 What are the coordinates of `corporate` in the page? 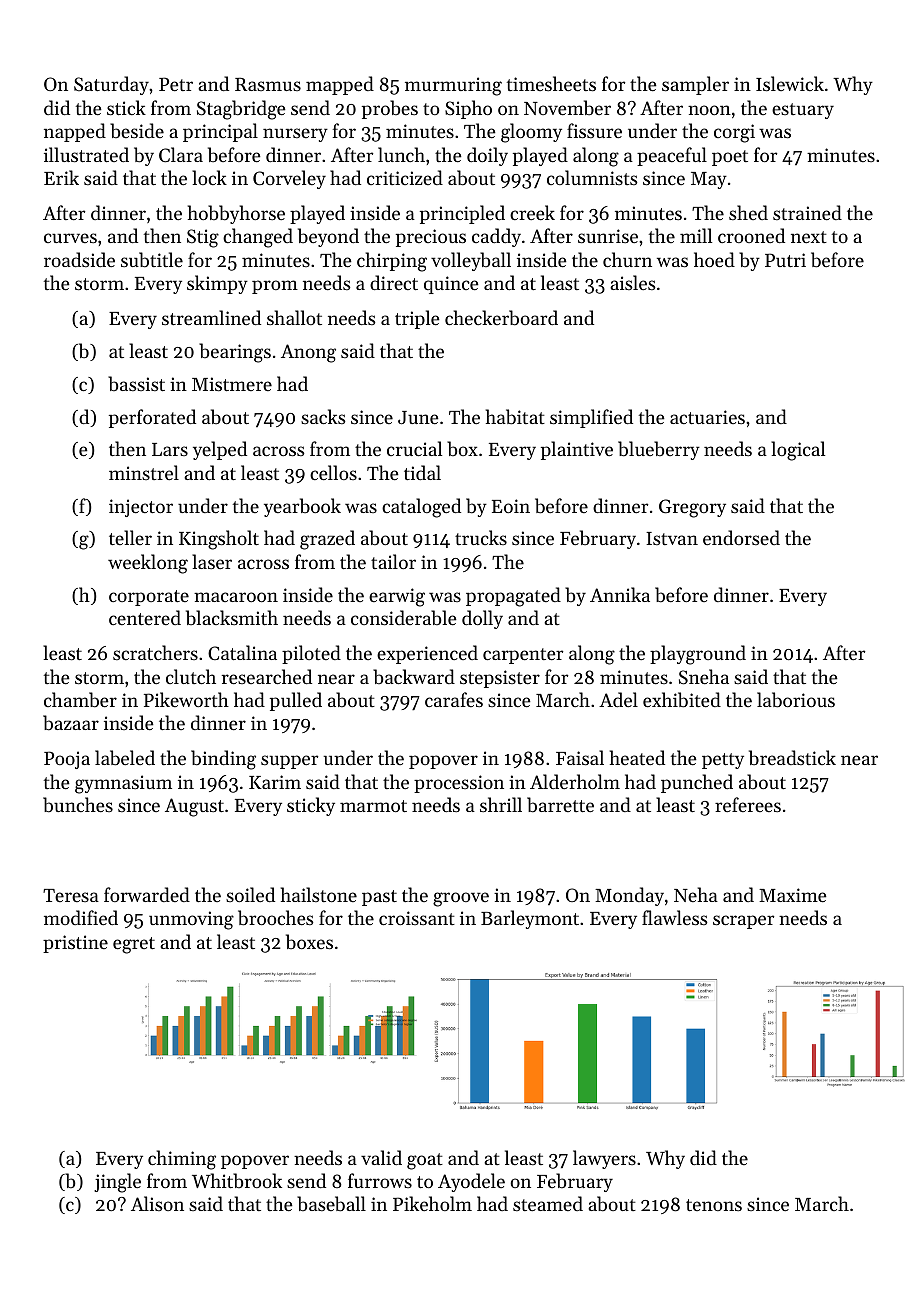 It's located at (149, 598).
